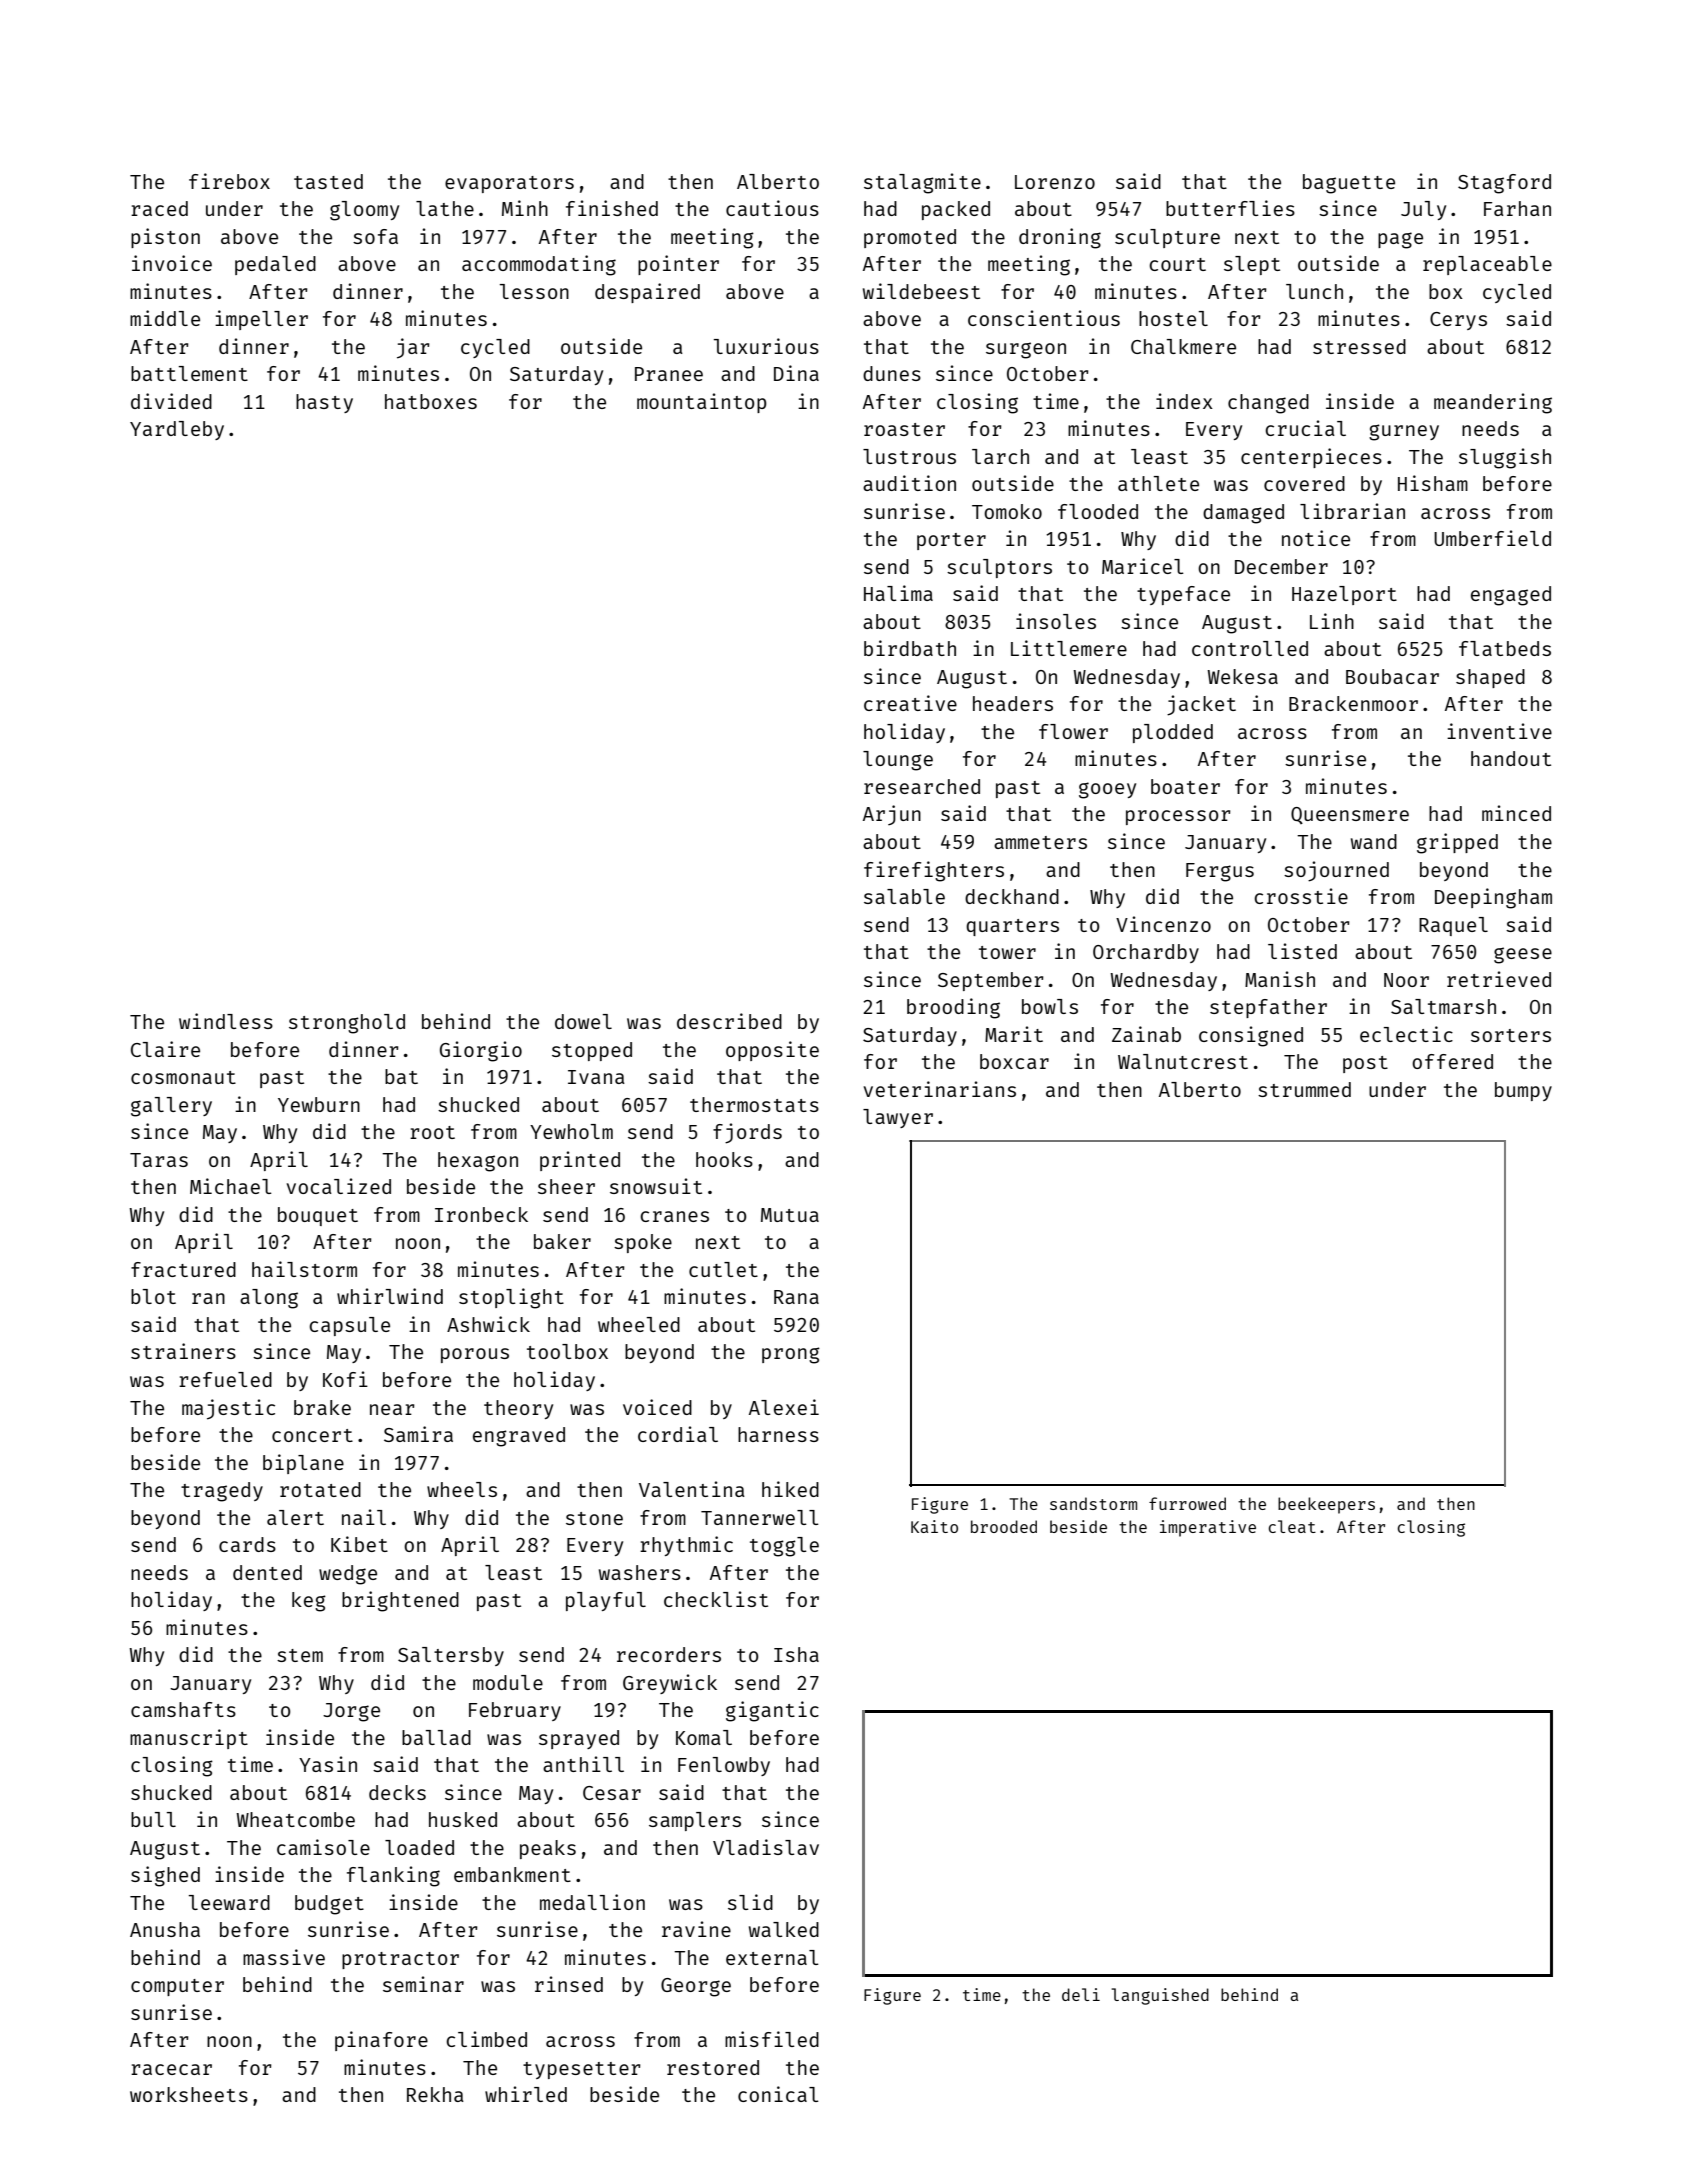 Image resolution: width=1683 pixels, height=2178 pixels. What do you see at coordinates (716, 1599) in the screenshot?
I see `checklist` at bounding box center [716, 1599].
